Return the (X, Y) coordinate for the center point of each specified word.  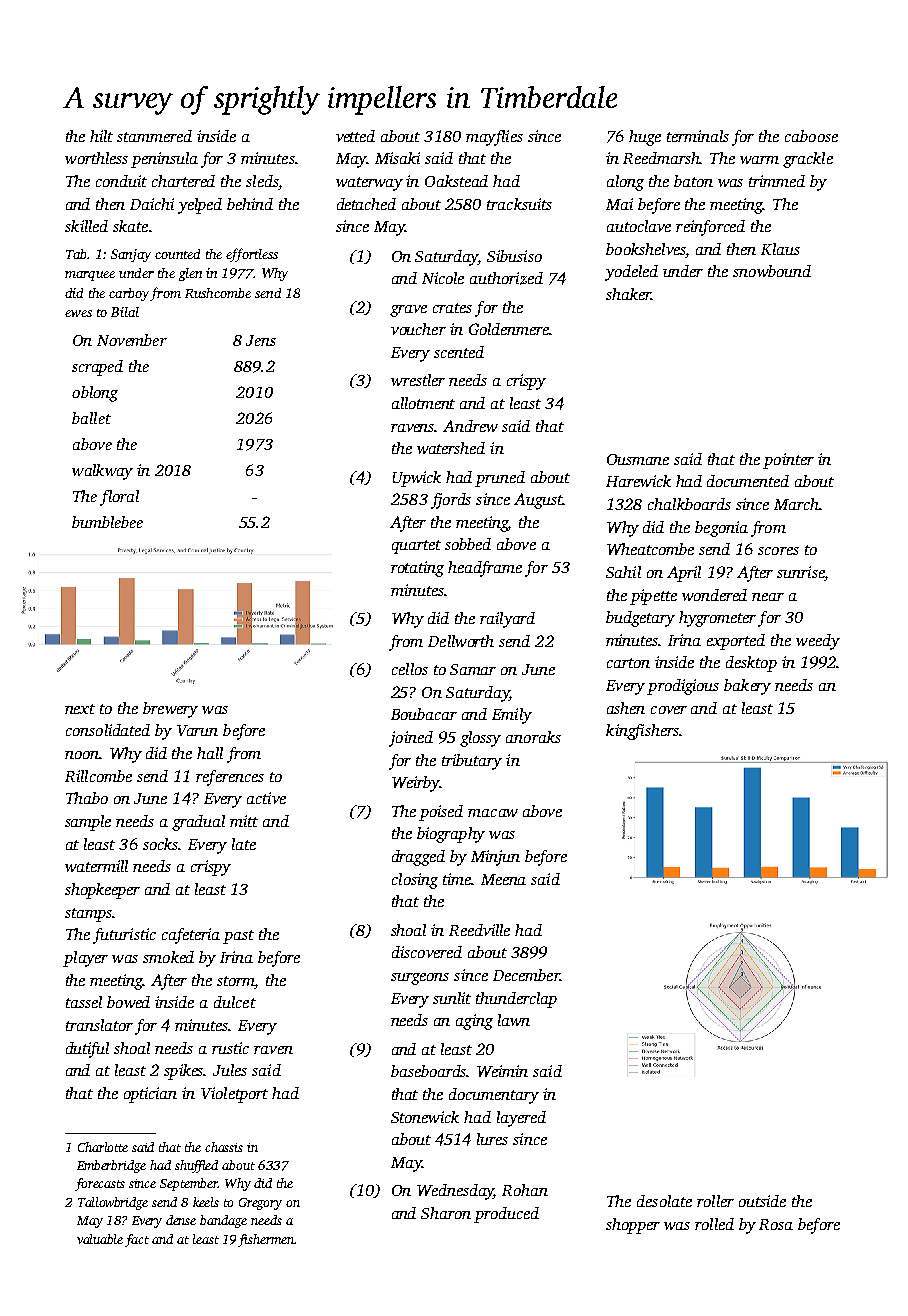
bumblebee (107, 522)
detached (366, 204)
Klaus (780, 249)
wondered (714, 595)
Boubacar (424, 714)
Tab (76, 254)
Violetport (234, 1095)
